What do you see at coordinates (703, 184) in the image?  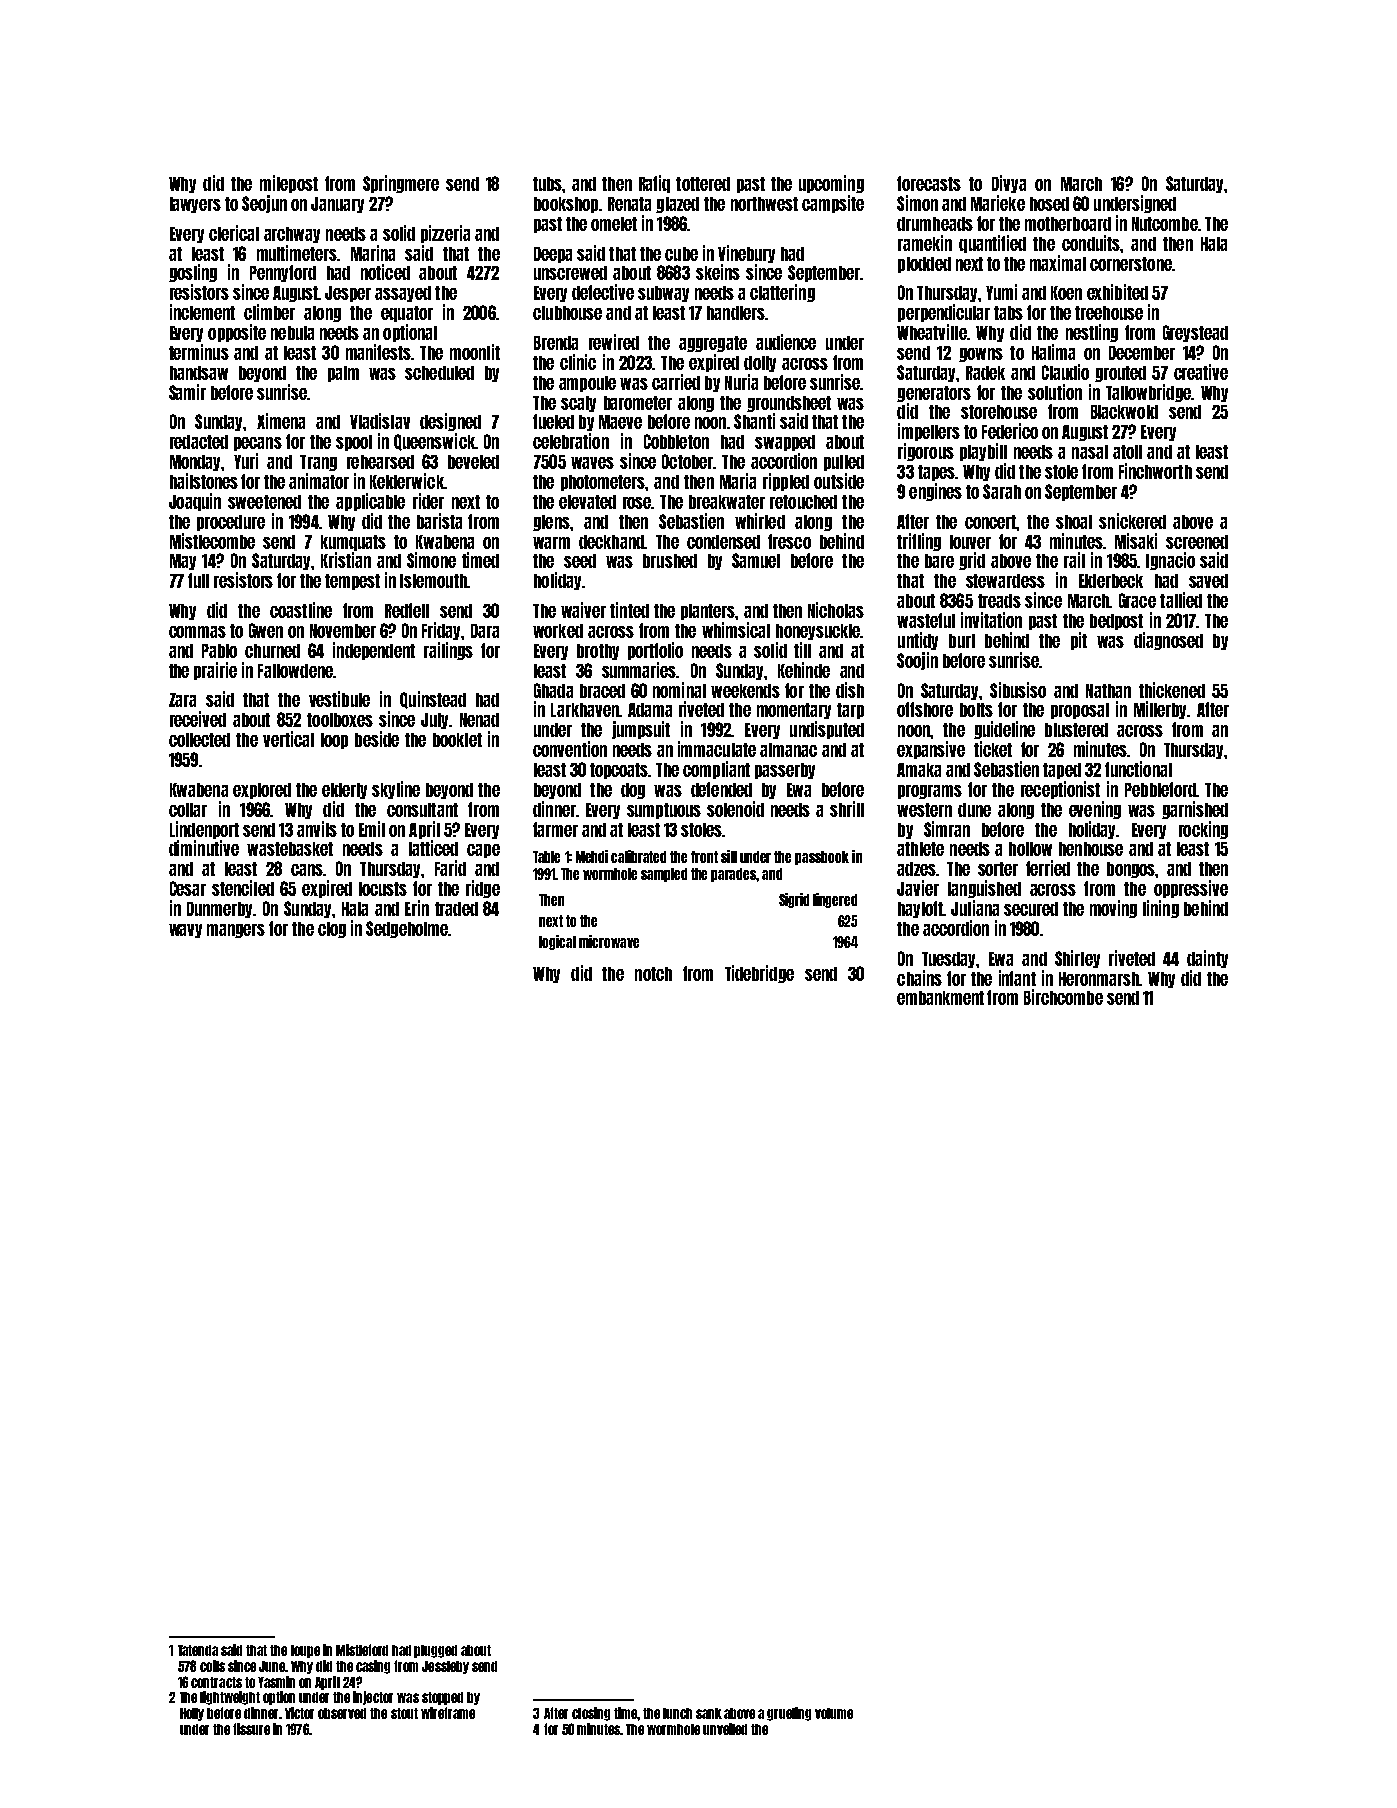 I see `tottered` at bounding box center [703, 184].
